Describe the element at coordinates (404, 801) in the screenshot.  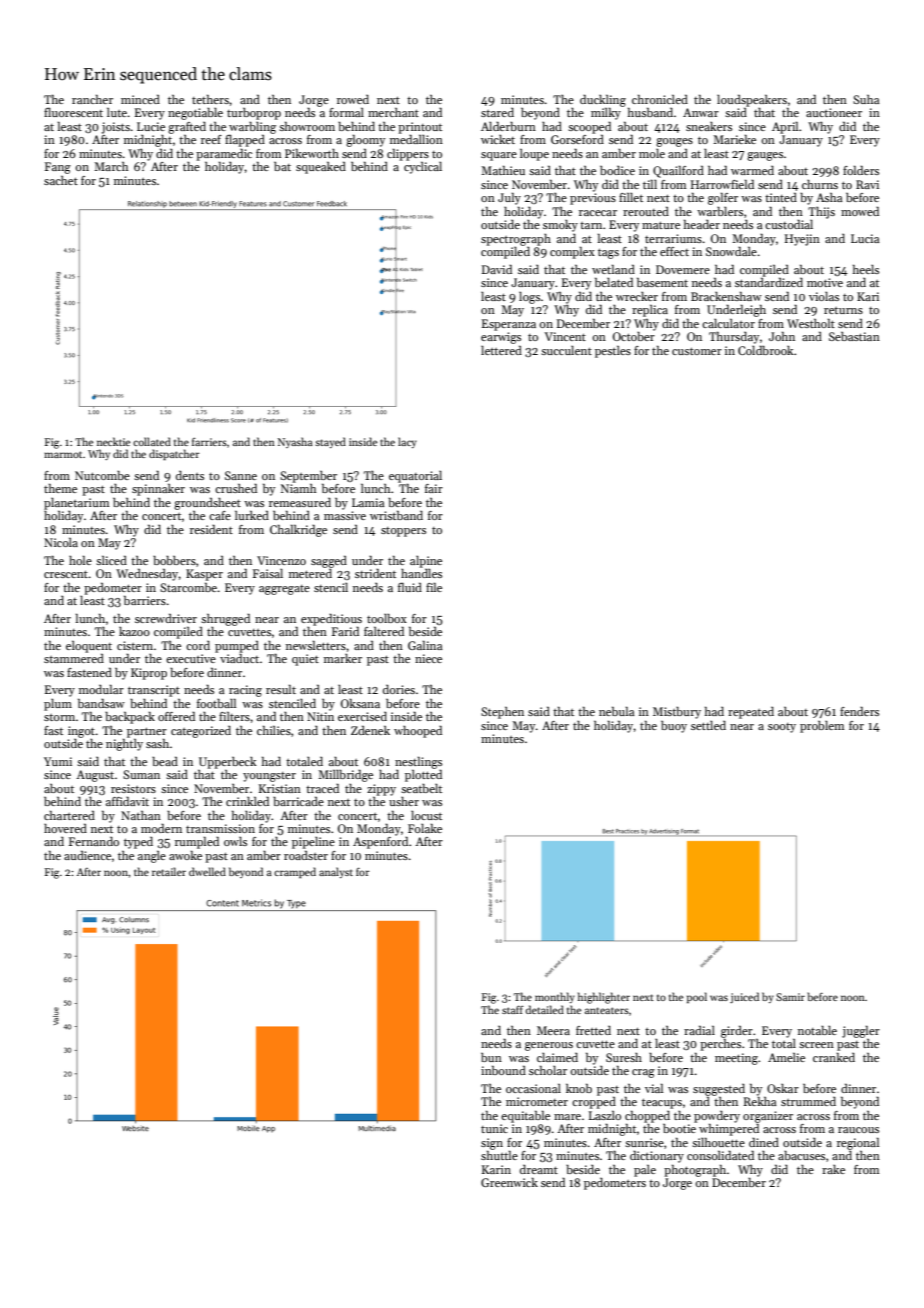
I see `usher` at that location.
